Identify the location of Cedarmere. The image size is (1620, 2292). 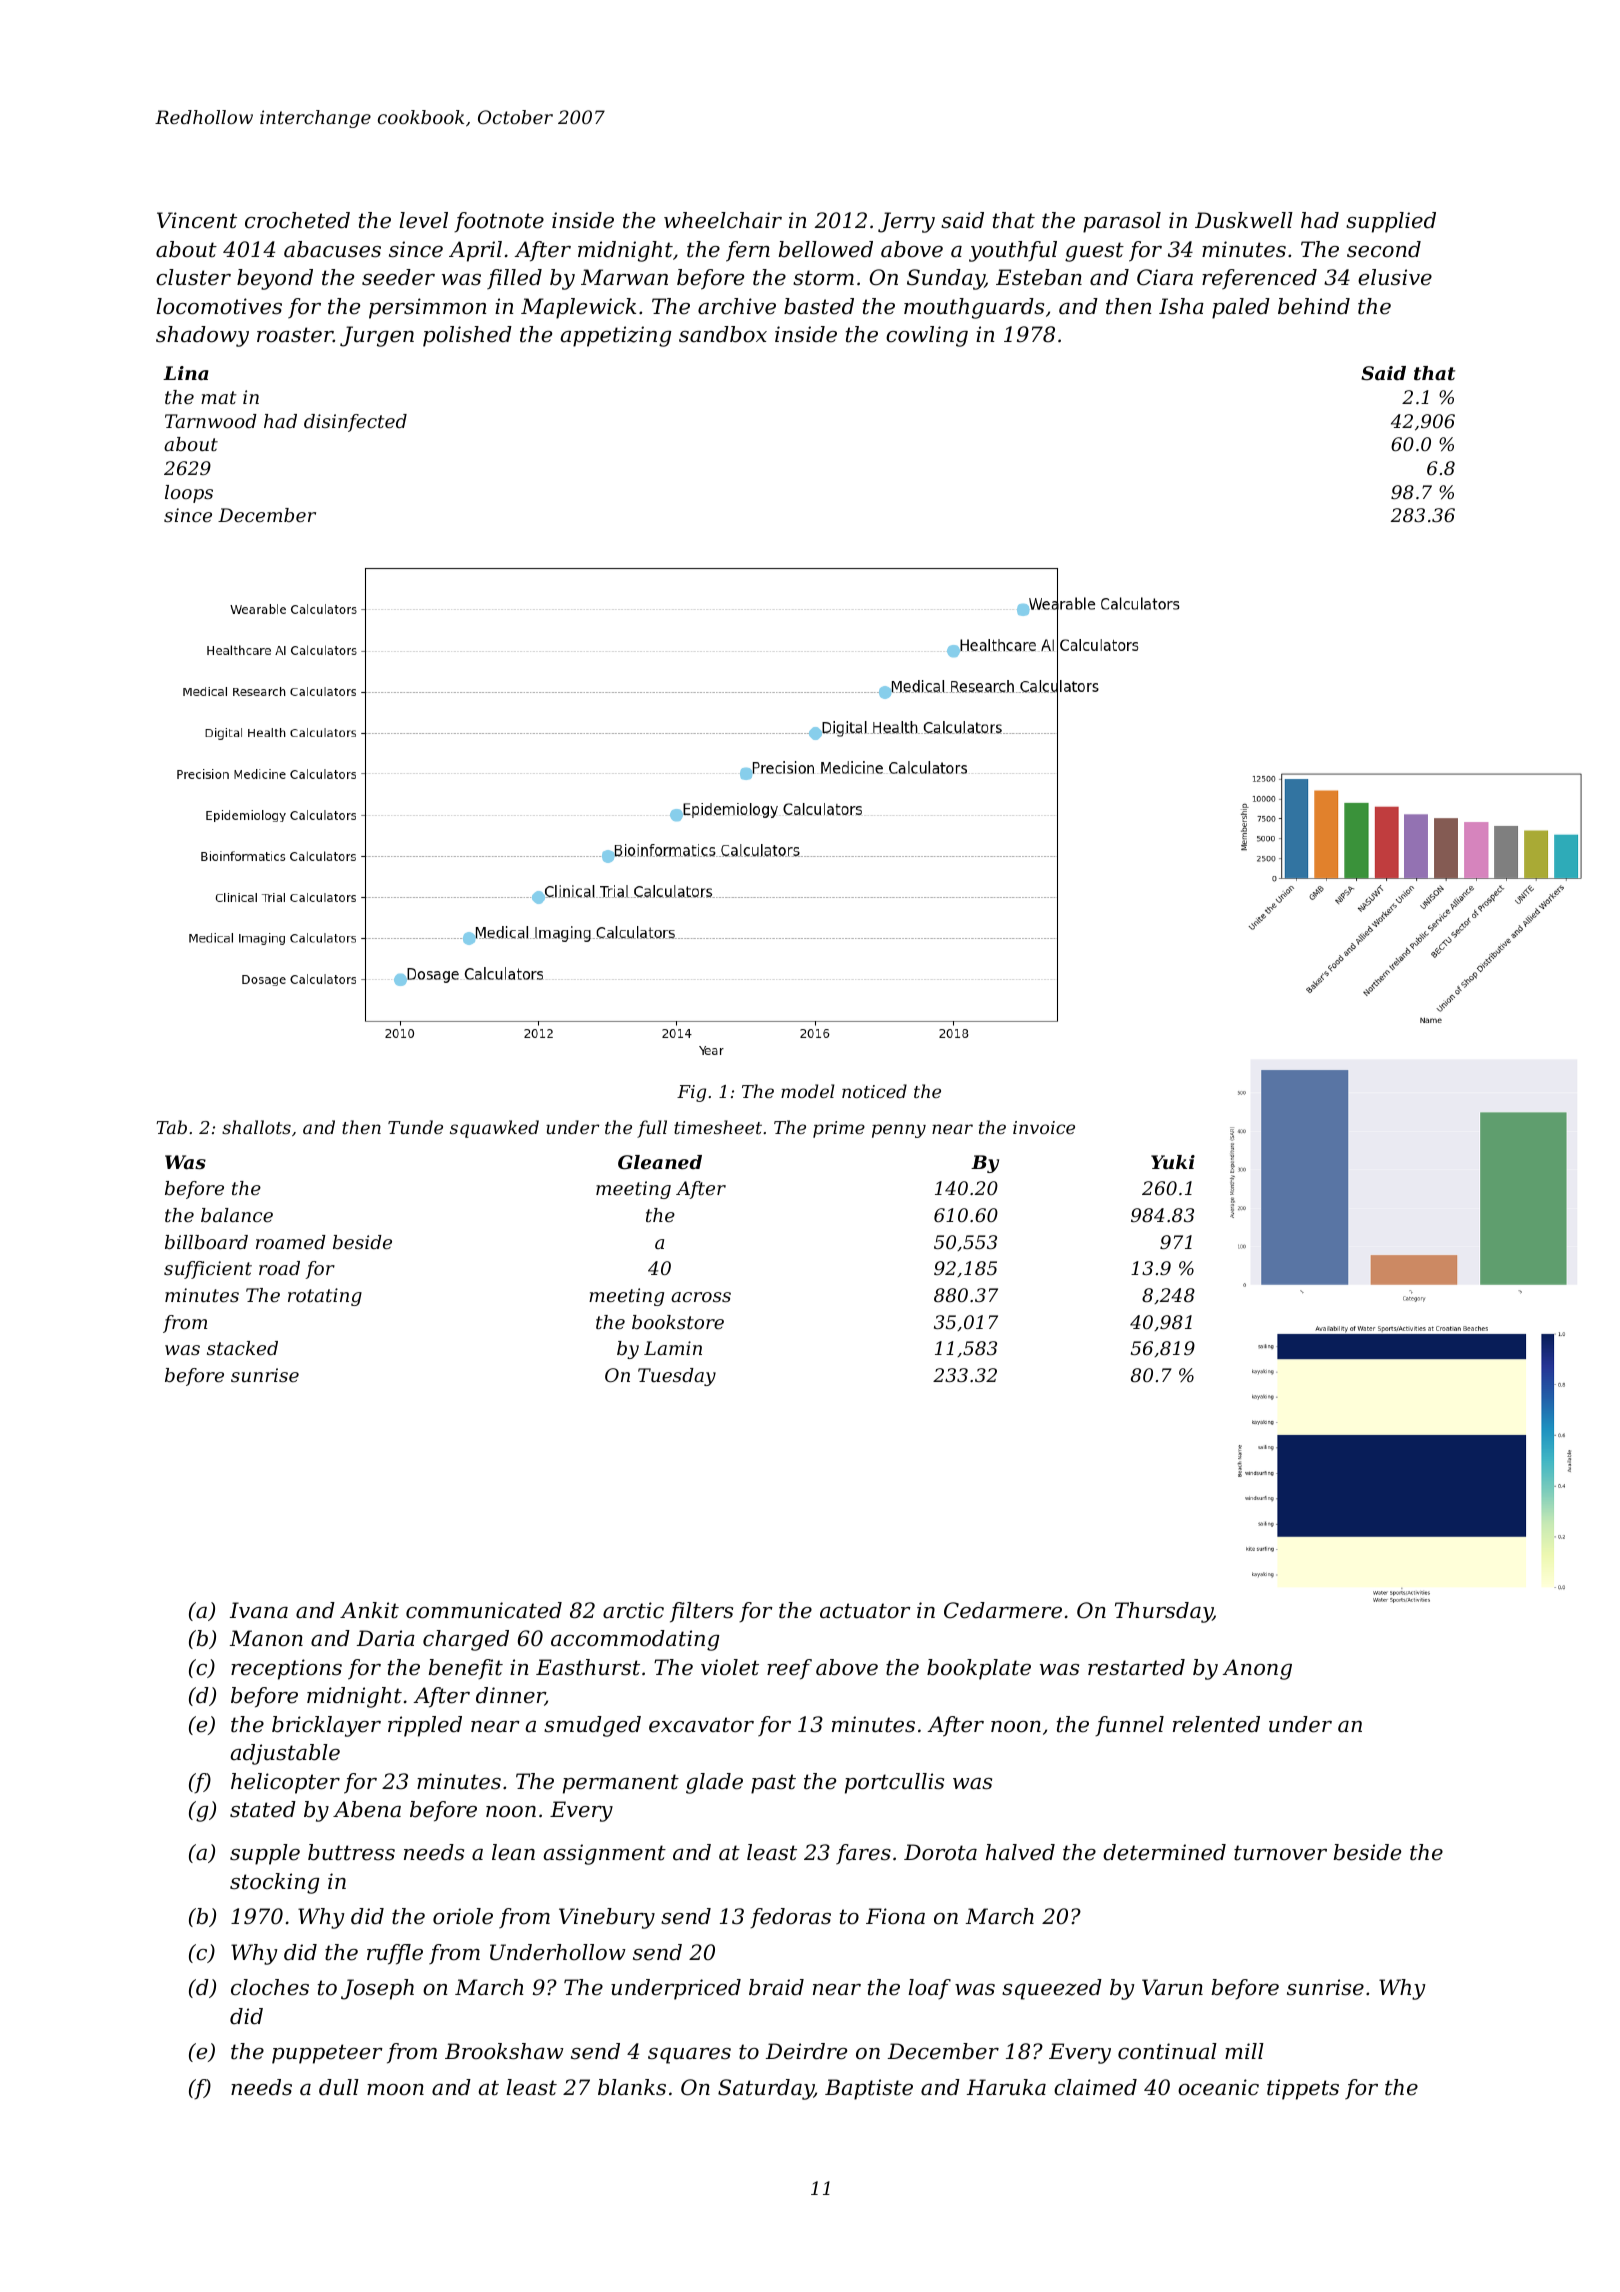
(1003, 1610).
